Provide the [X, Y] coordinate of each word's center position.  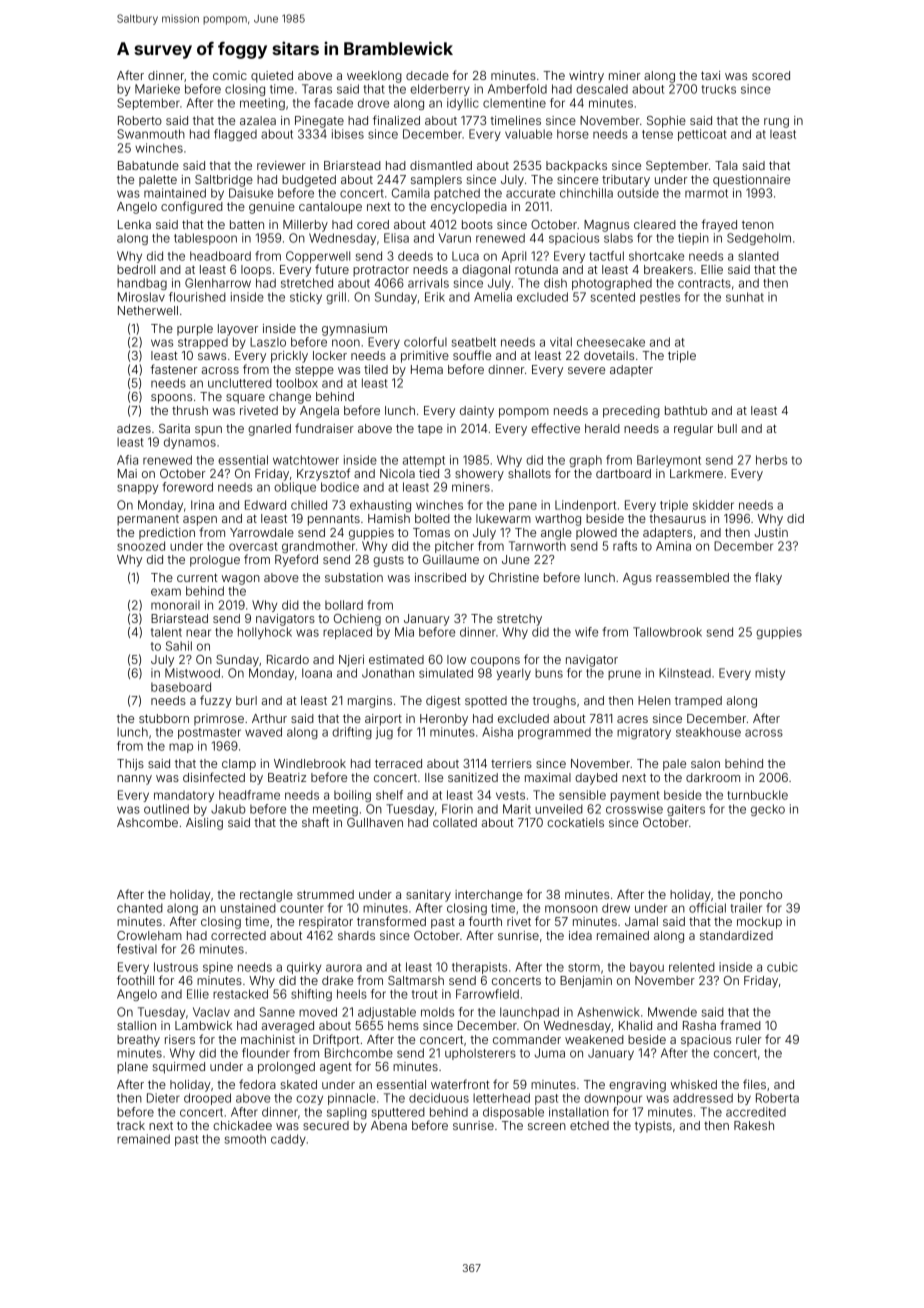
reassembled [692, 577]
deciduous [439, 1098]
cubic [782, 967]
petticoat [702, 135]
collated [455, 822]
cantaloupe [330, 208]
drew [616, 908]
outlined [166, 809]
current [197, 577]
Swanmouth [151, 134]
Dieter [163, 1098]
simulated [446, 673]
